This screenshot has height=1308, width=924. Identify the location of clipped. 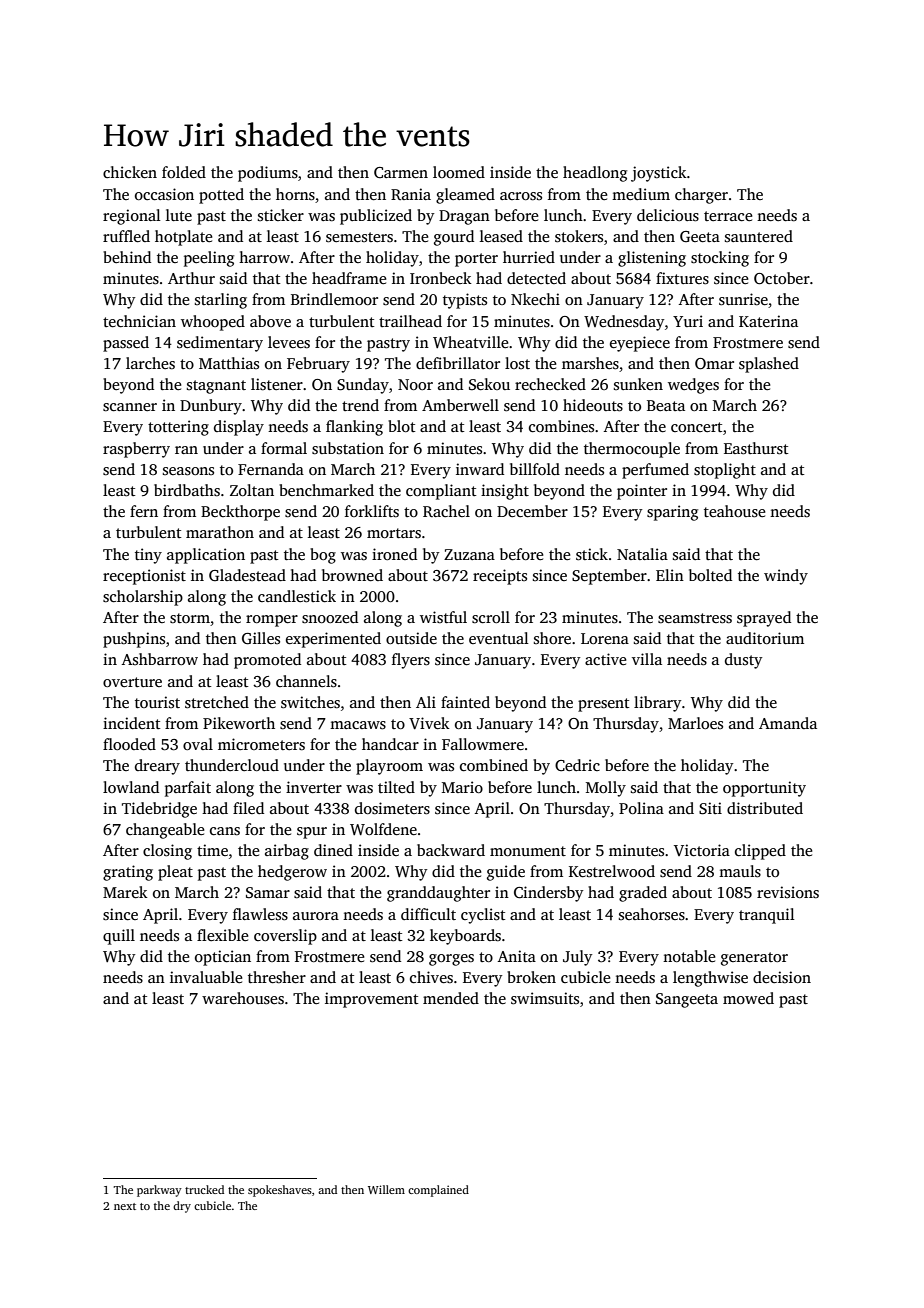
(760, 852).
